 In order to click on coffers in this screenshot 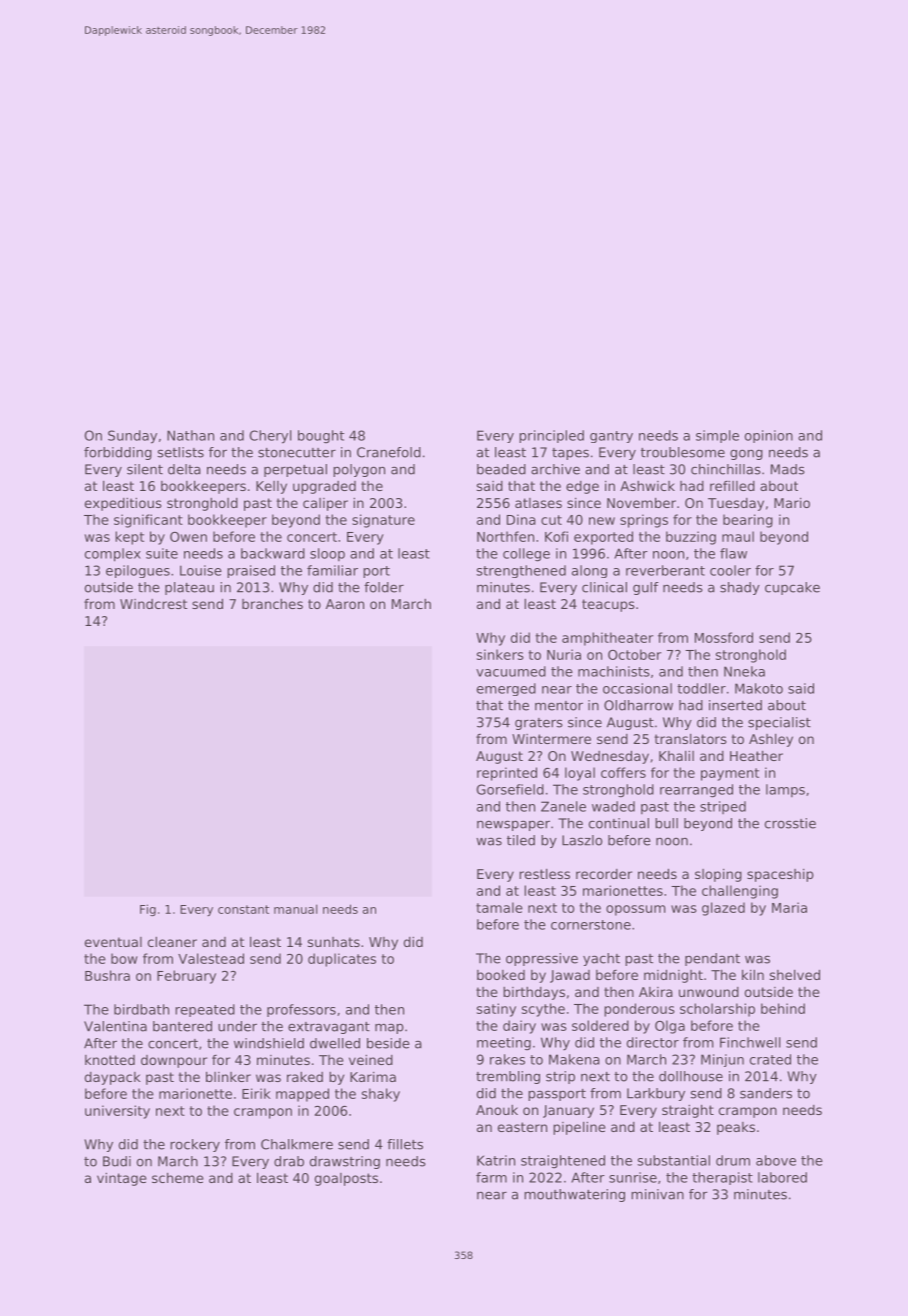, I will do `click(623, 772)`.
